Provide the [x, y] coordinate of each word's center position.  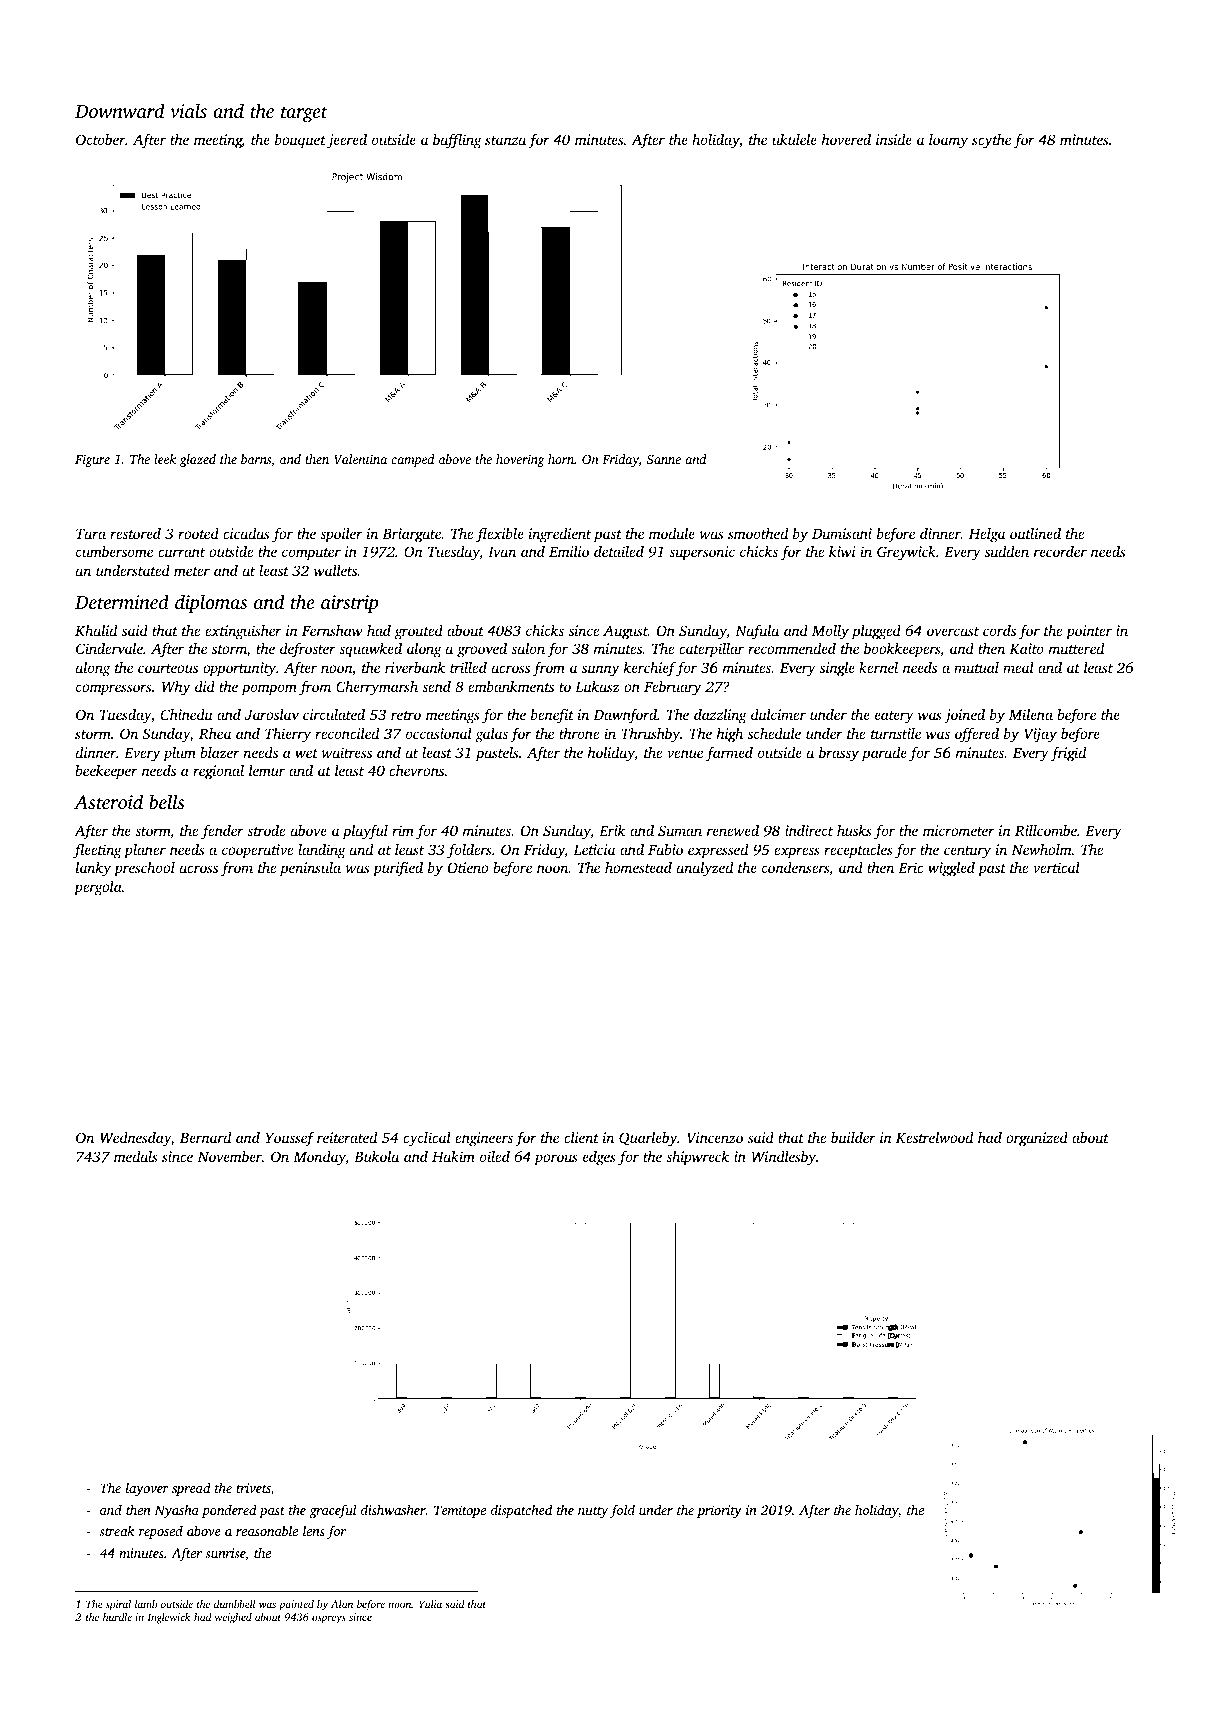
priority [719, 1511]
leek [165, 459]
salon [528, 648]
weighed [233, 1618]
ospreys [329, 1619]
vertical [1056, 867]
